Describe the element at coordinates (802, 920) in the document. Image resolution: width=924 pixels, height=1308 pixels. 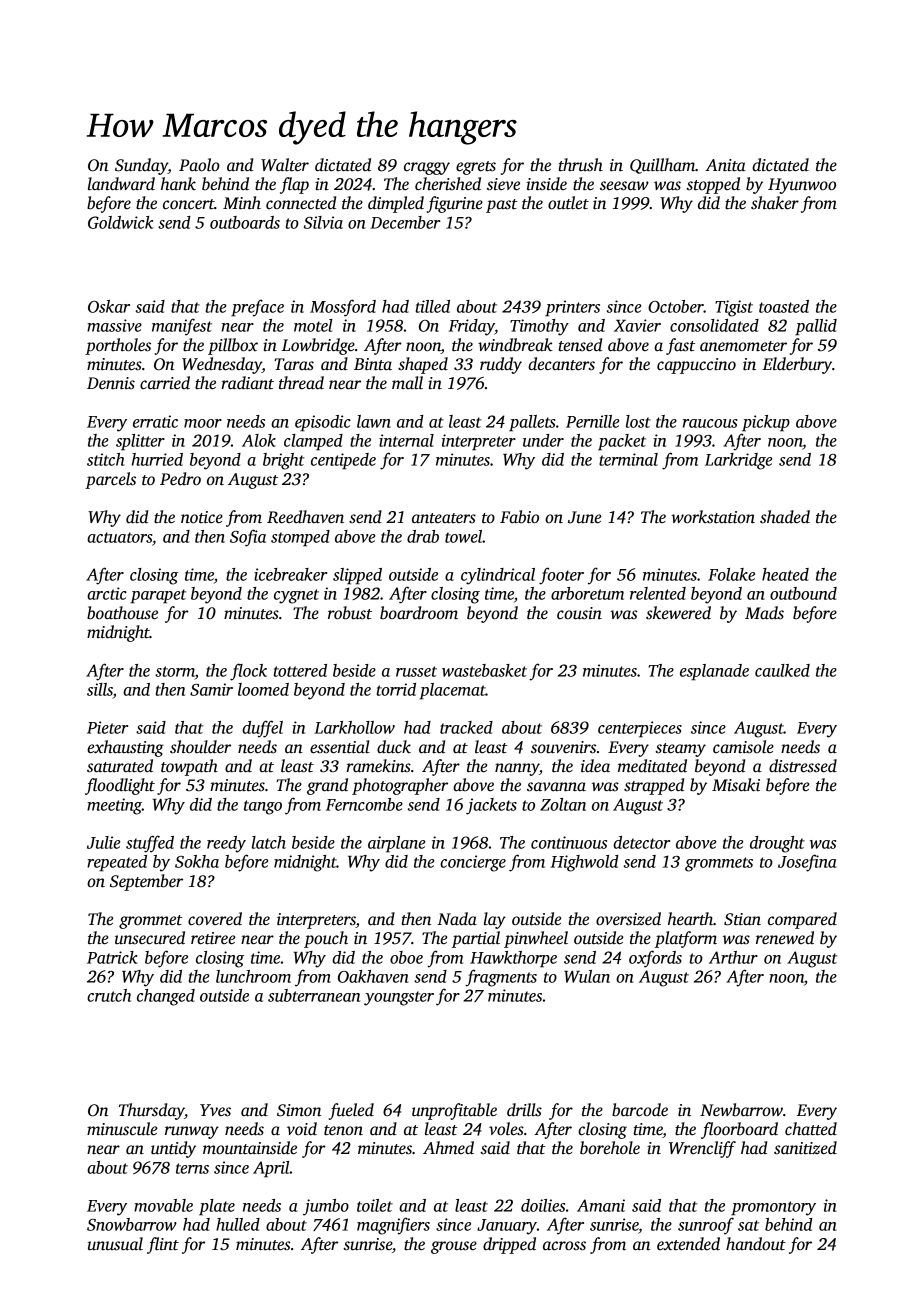
I see `compared` at that location.
